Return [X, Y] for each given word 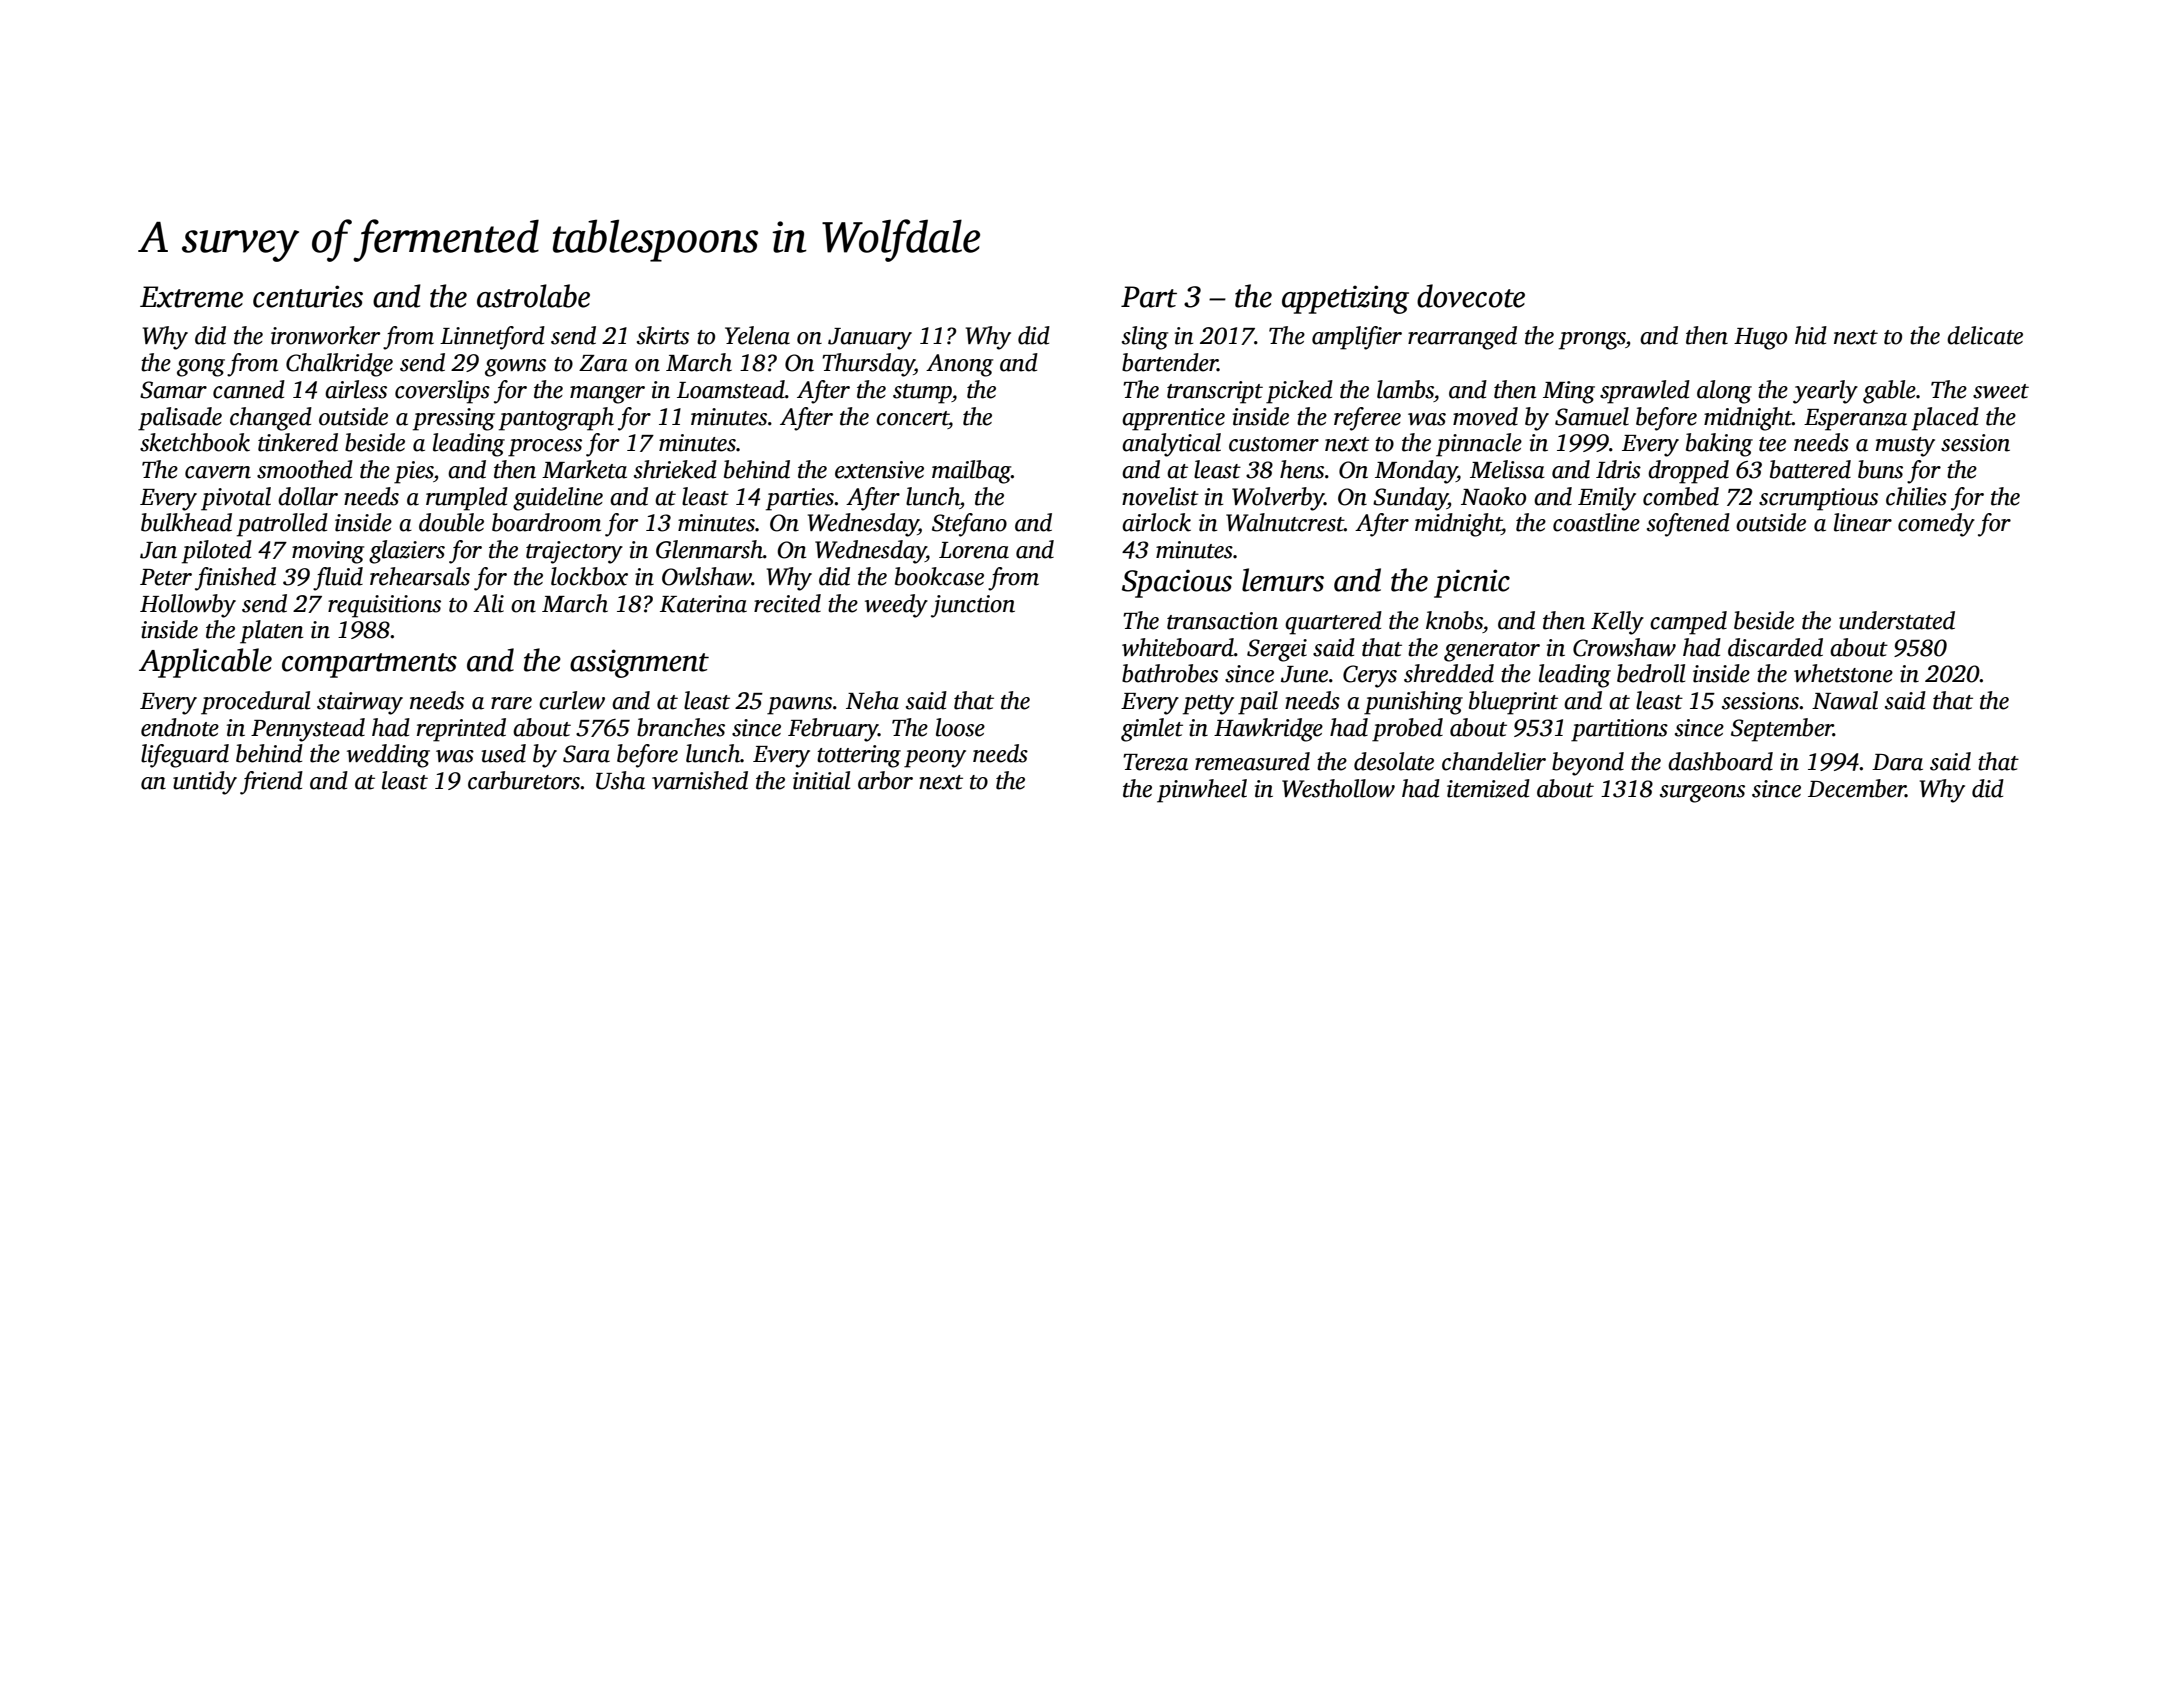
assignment [639, 663]
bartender [1170, 362]
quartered [1333, 623]
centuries [308, 296]
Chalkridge [339, 365]
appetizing [1345, 299]
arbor [885, 780]
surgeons [1702, 794]
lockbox [589, 576]
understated [1897, 620]
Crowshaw [1624, 647]
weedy [896, 606]
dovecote [1471, 296]
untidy [205, 783]
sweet [2001, 391]
